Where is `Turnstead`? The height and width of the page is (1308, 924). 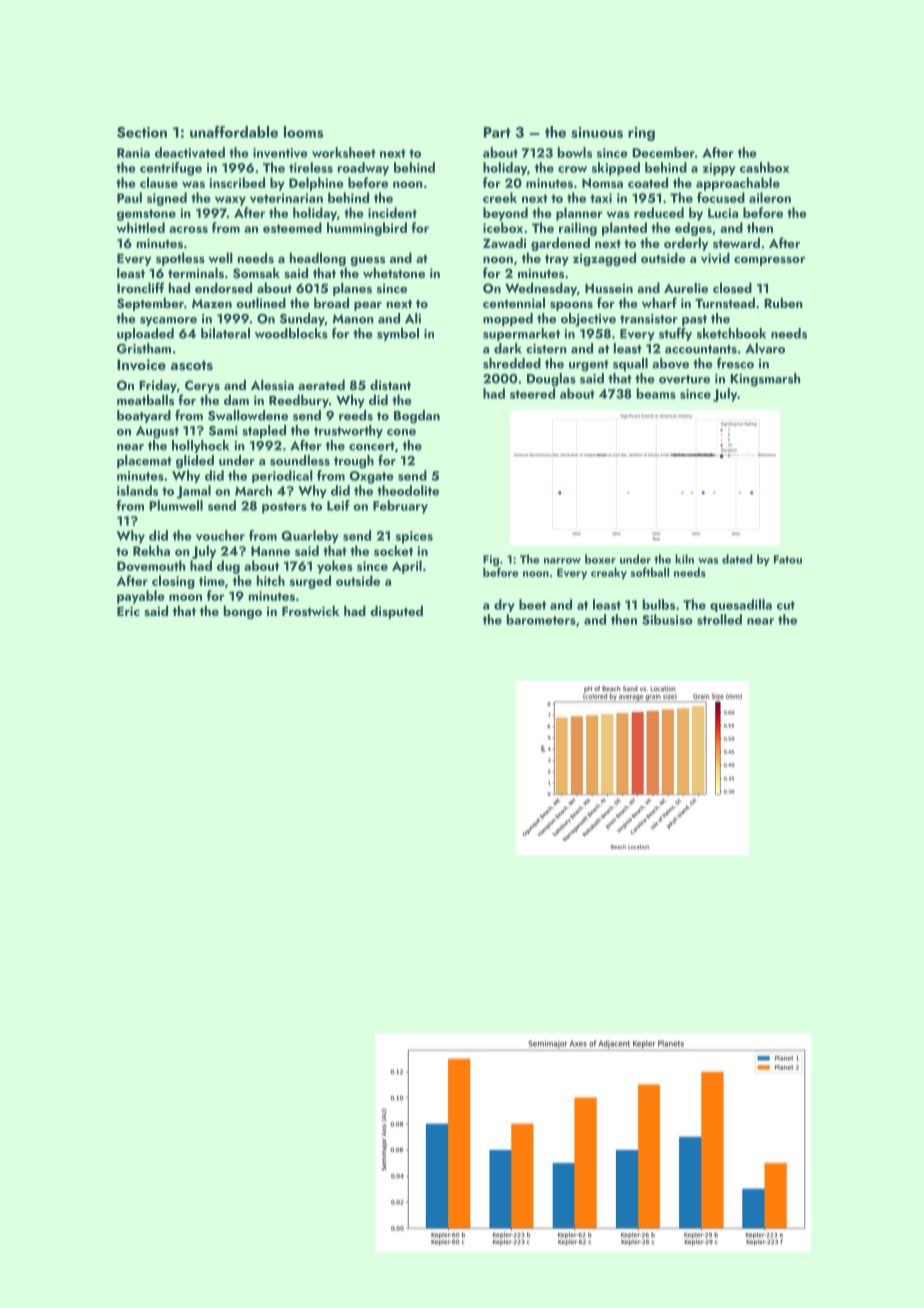 Turnstead is located at coordinates (725, 302).
